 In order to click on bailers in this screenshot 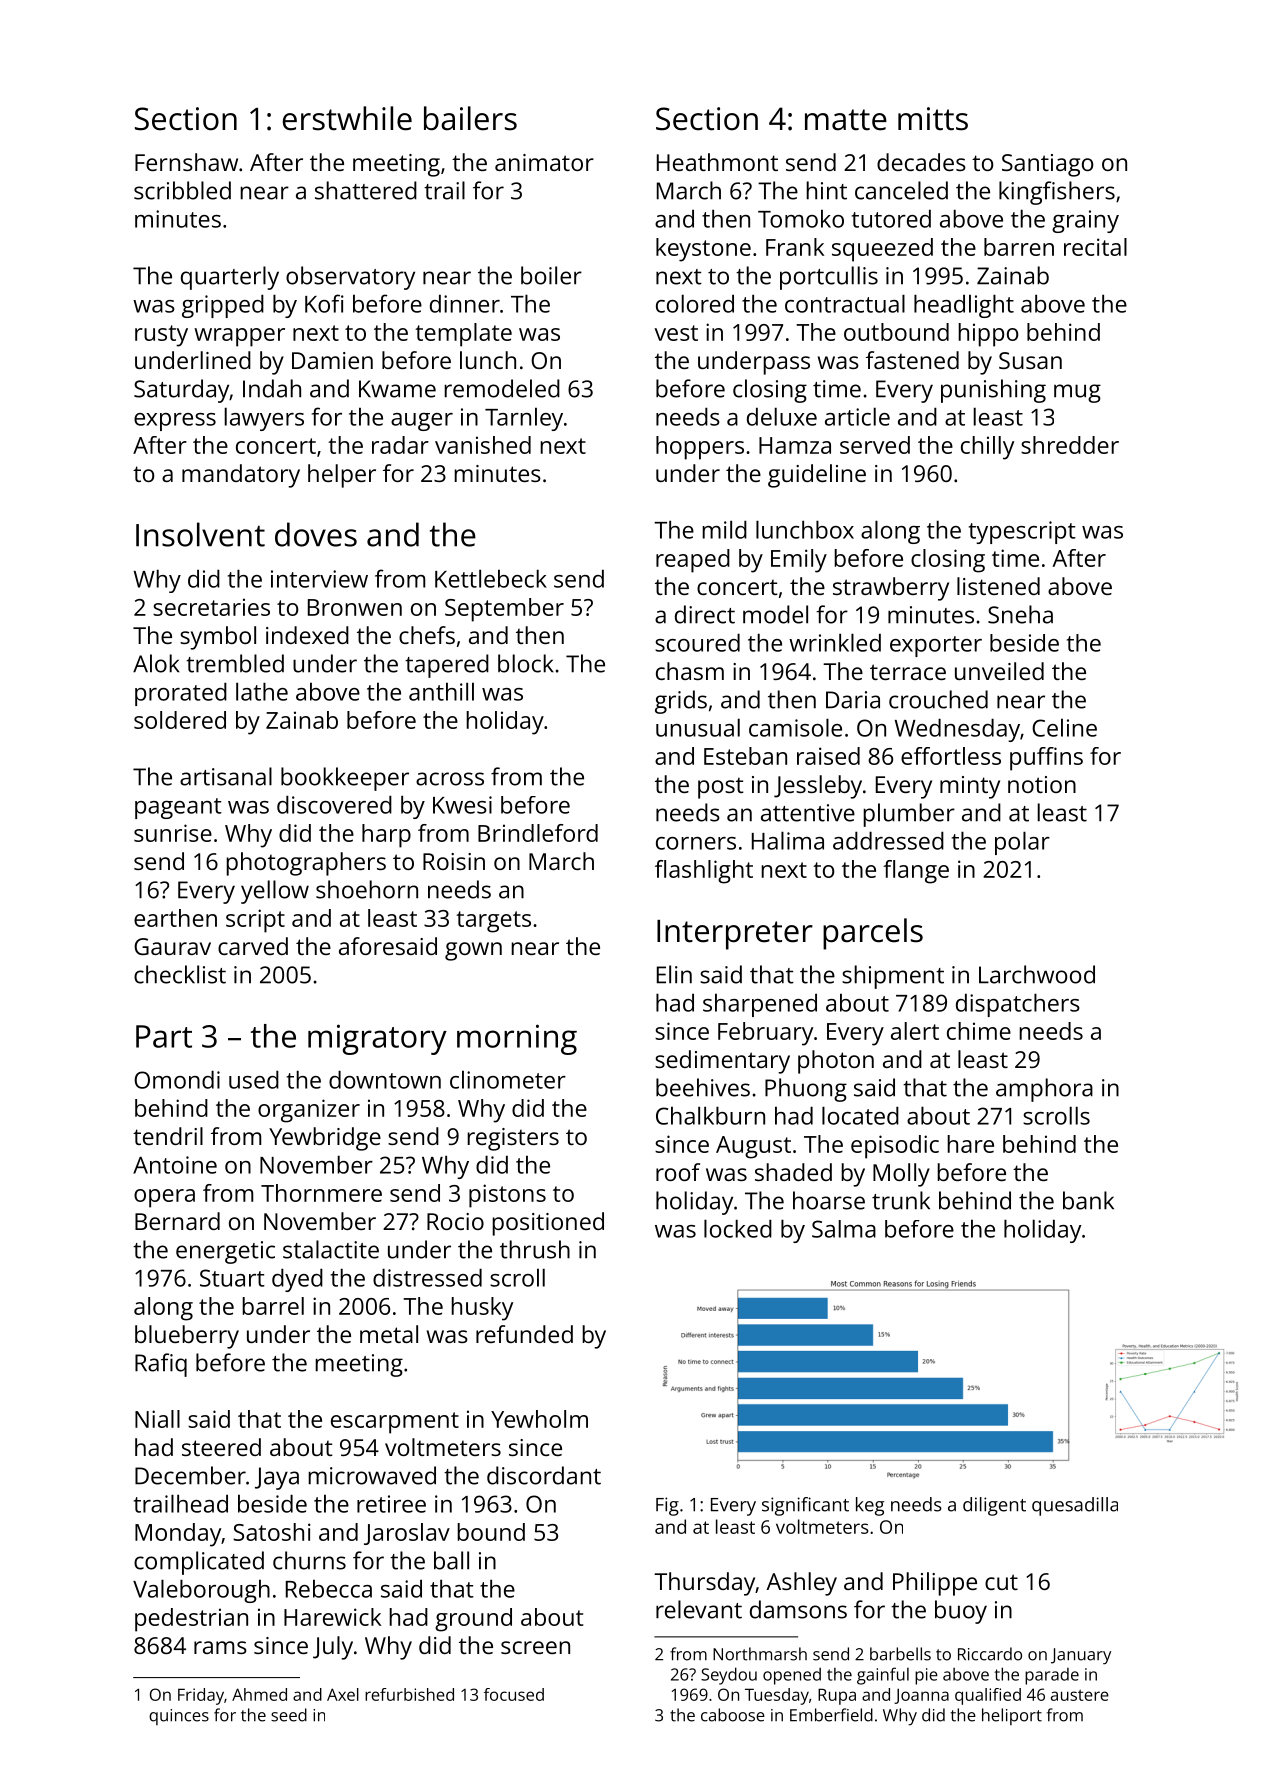, I will do `click(470, 118)`.
